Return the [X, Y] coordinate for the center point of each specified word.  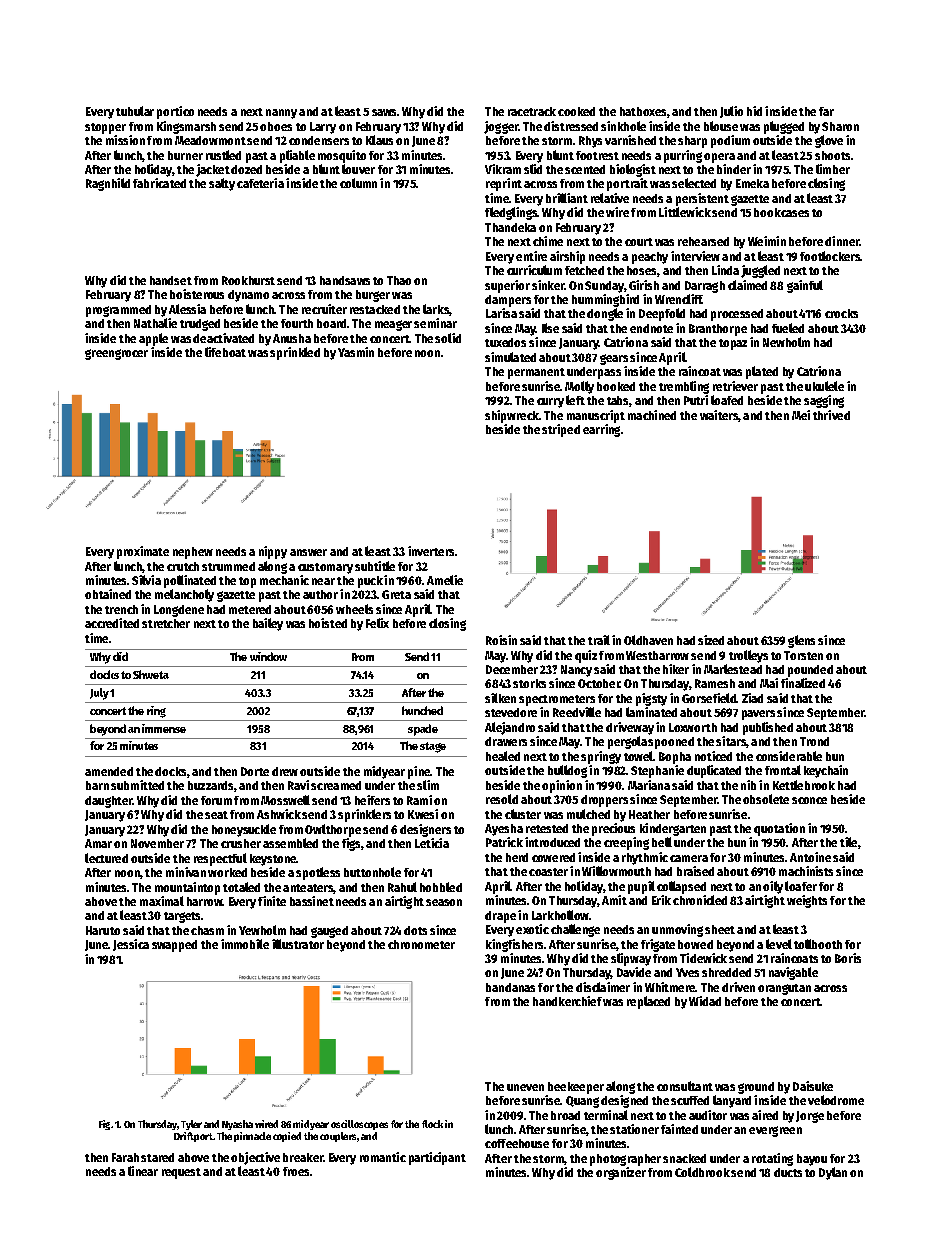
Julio [731, 112]
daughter [108, 802]
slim [428, 785]
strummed [228, 566]
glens [801, 641]
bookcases [781, 212]
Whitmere [670, 987]
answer [308, 552]
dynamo [248, 296]
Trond [814, 741]
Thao [399, 280]
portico [175, 112]
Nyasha [237, 1125]
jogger [501, 127]
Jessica [131, 945]
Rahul [402, 887]
